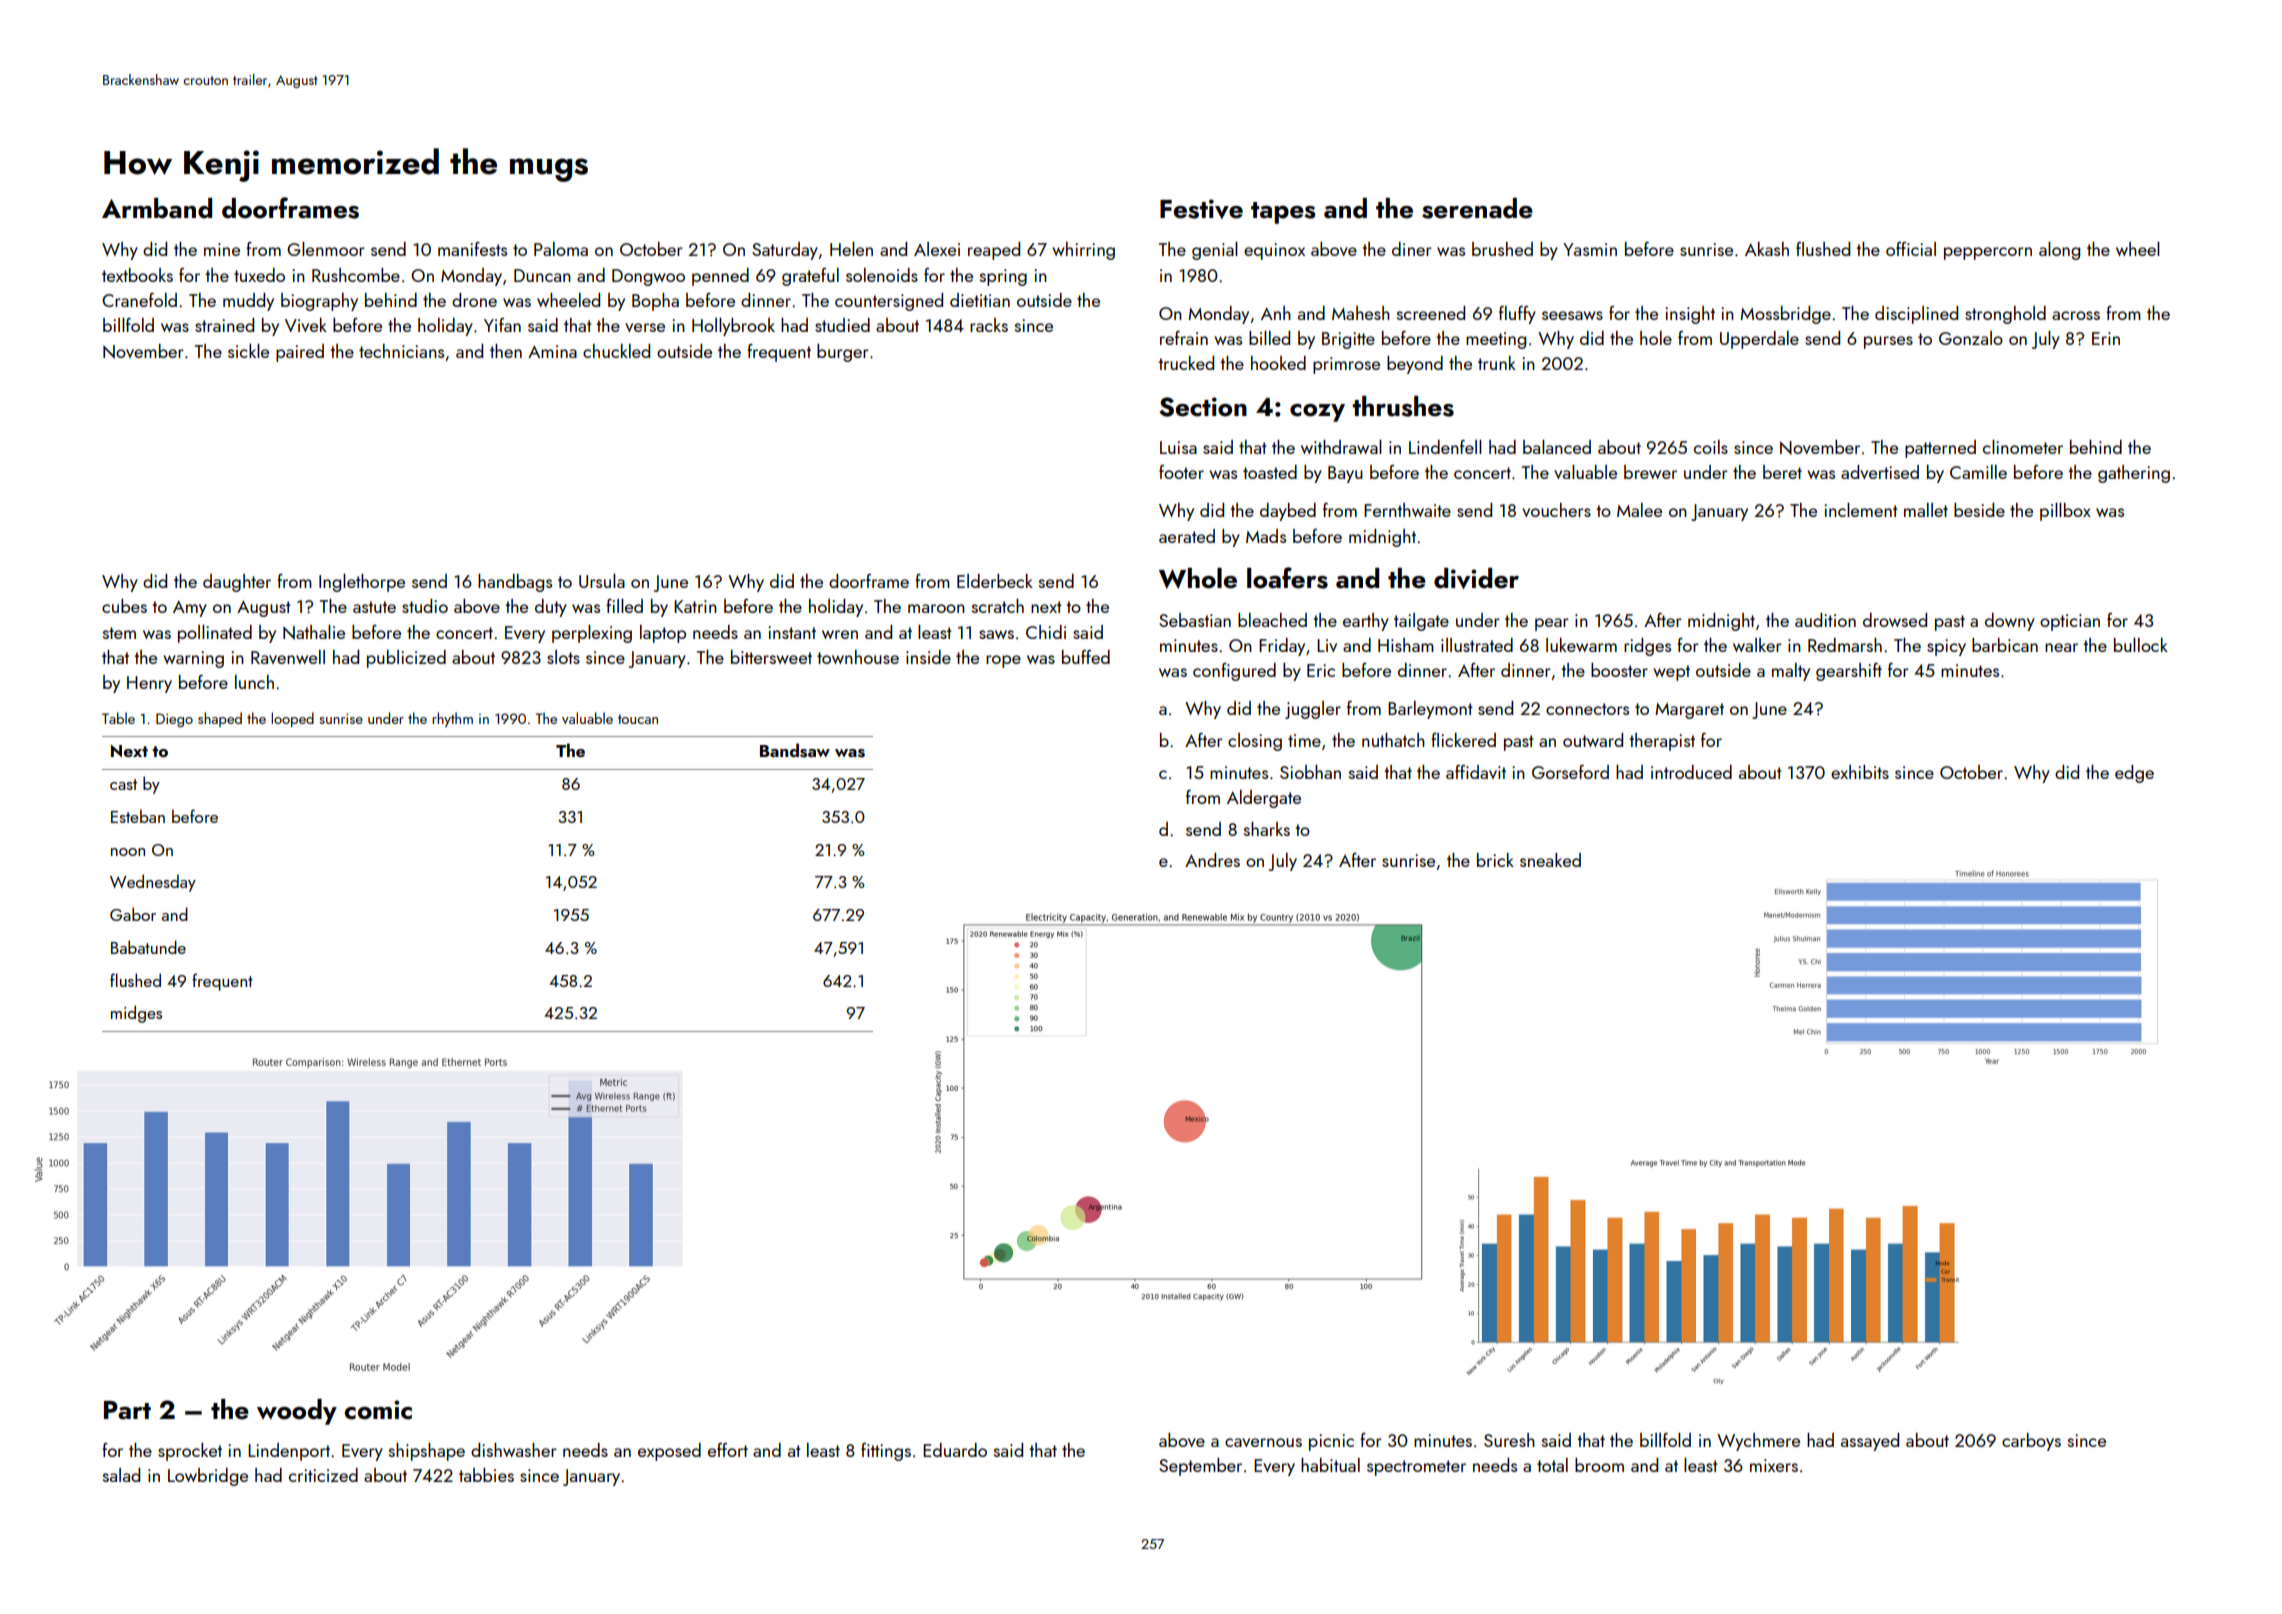  Describe the element at coordinates (1502, 249) in the screenshot. I see `brushed` at that location.
